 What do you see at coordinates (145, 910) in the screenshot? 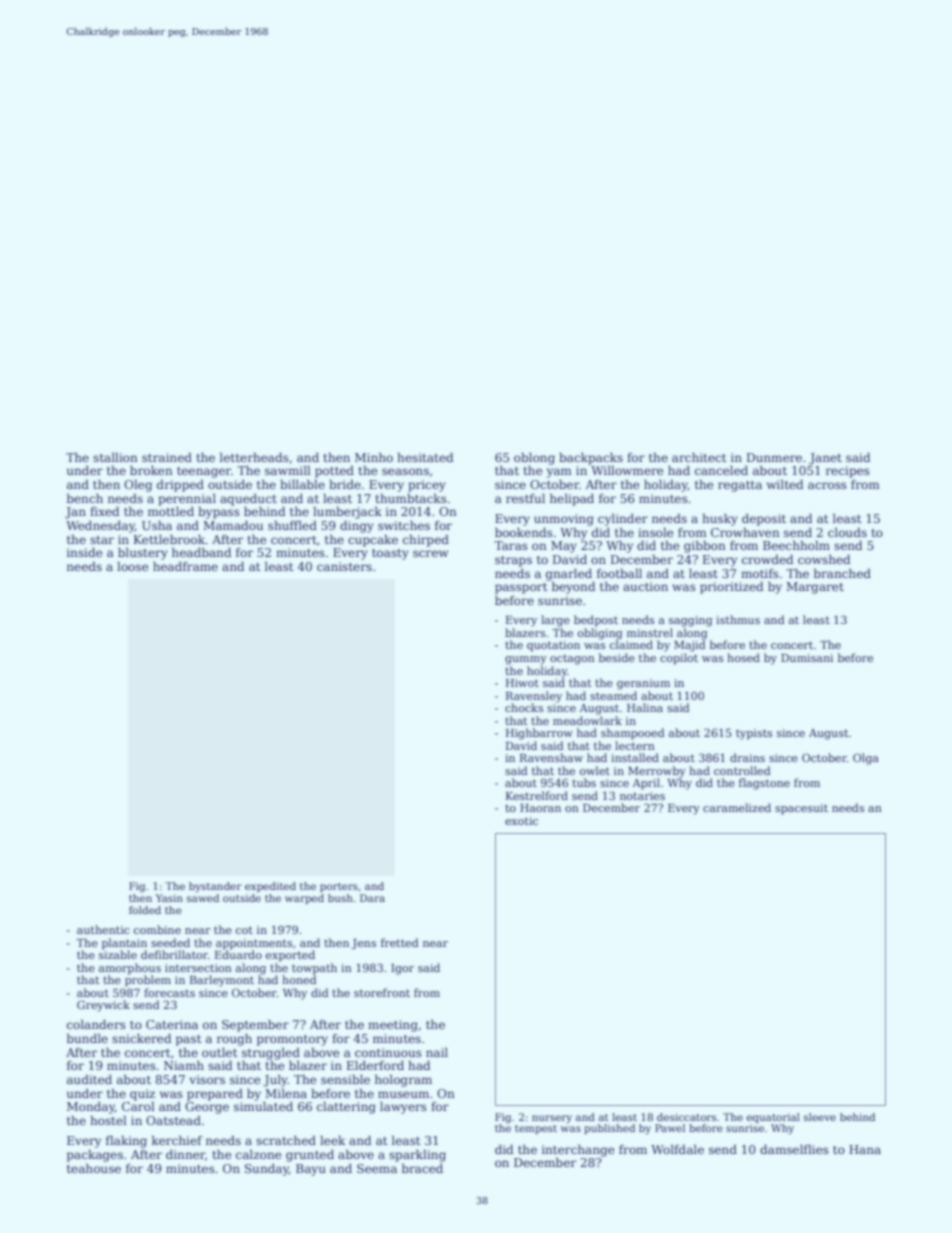
I see `folded` at bounding box center [145, 910].
